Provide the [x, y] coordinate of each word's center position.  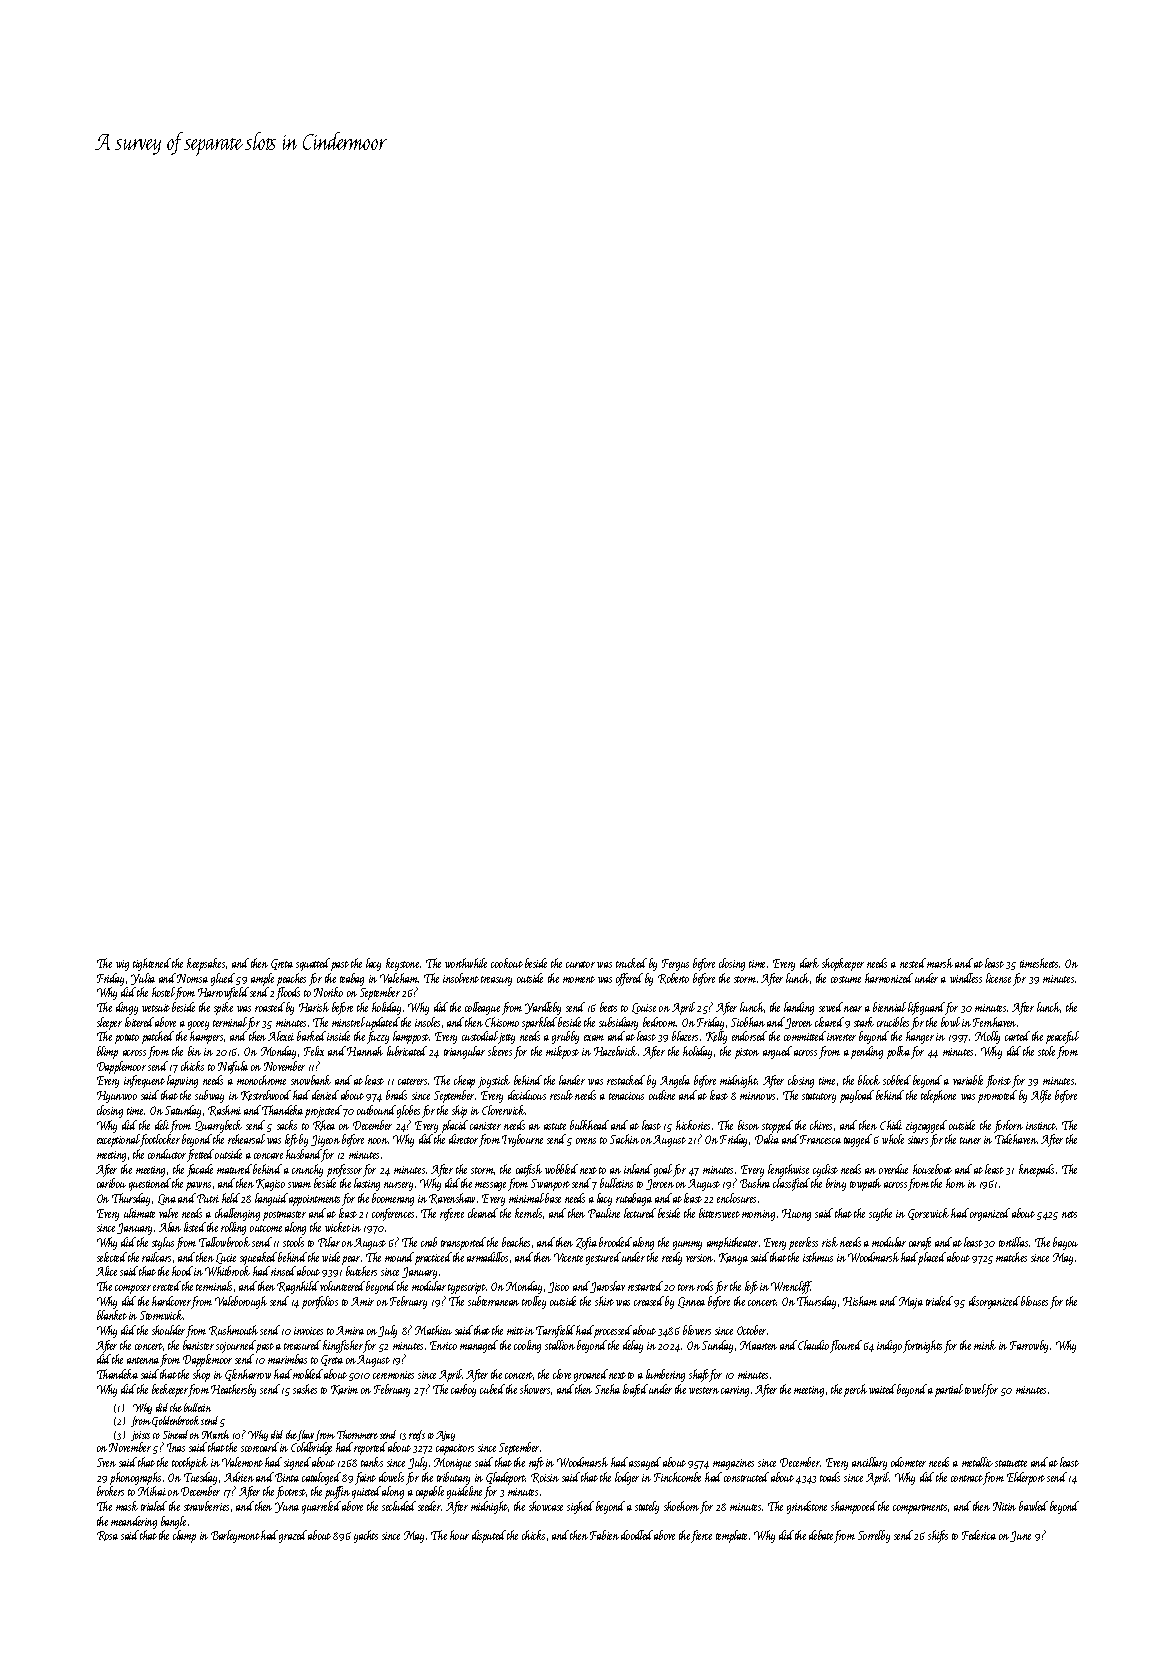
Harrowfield [223, 993]
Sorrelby [874, 1536]
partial [949, 1390]
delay [633, 1346]
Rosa [107, 1536]
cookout [507, 963]
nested [913, 963]
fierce [701, 1536]
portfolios [320, 1302]
